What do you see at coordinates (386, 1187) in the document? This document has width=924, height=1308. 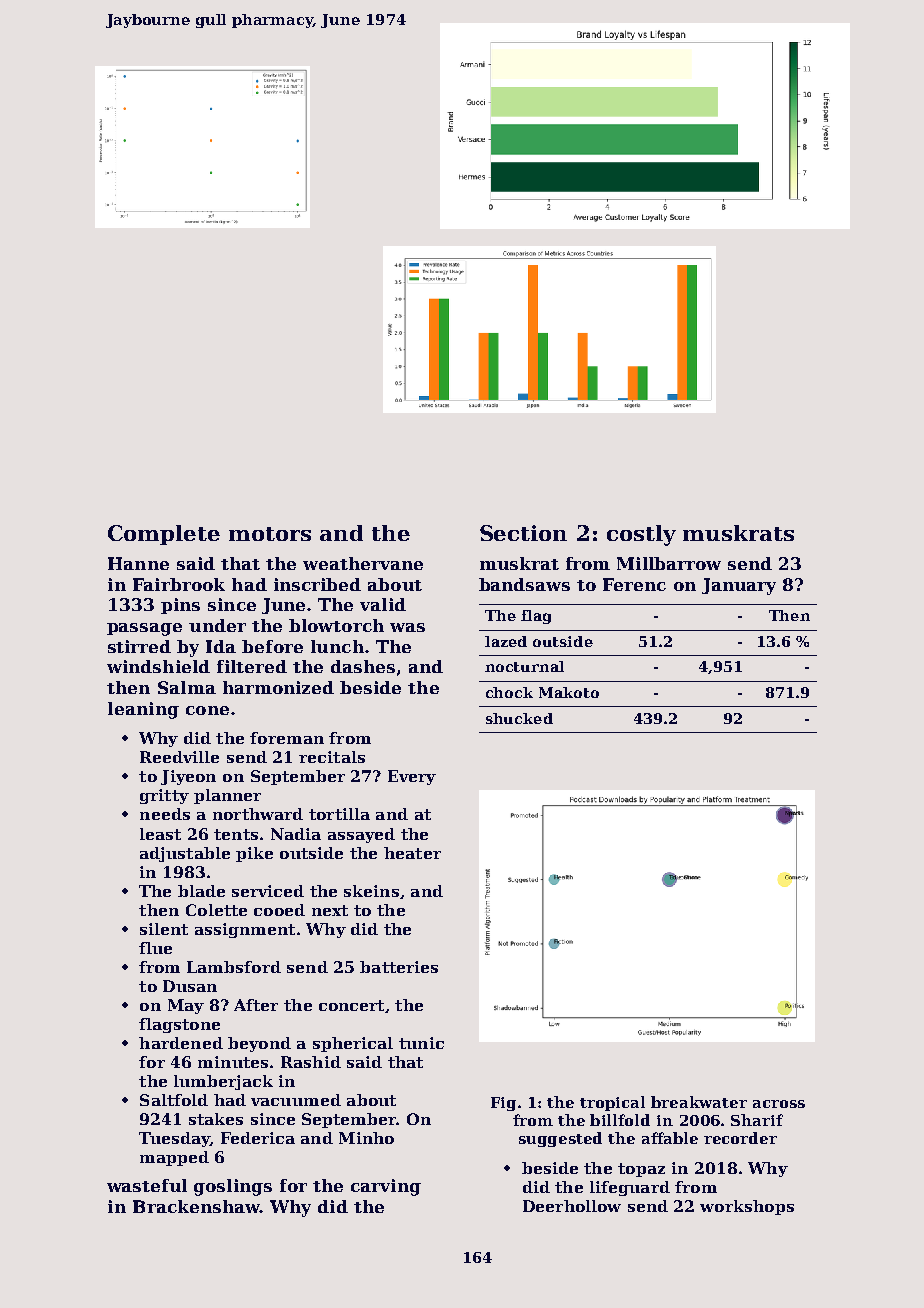 I see `carving` at bounding box center [386, 1187].
